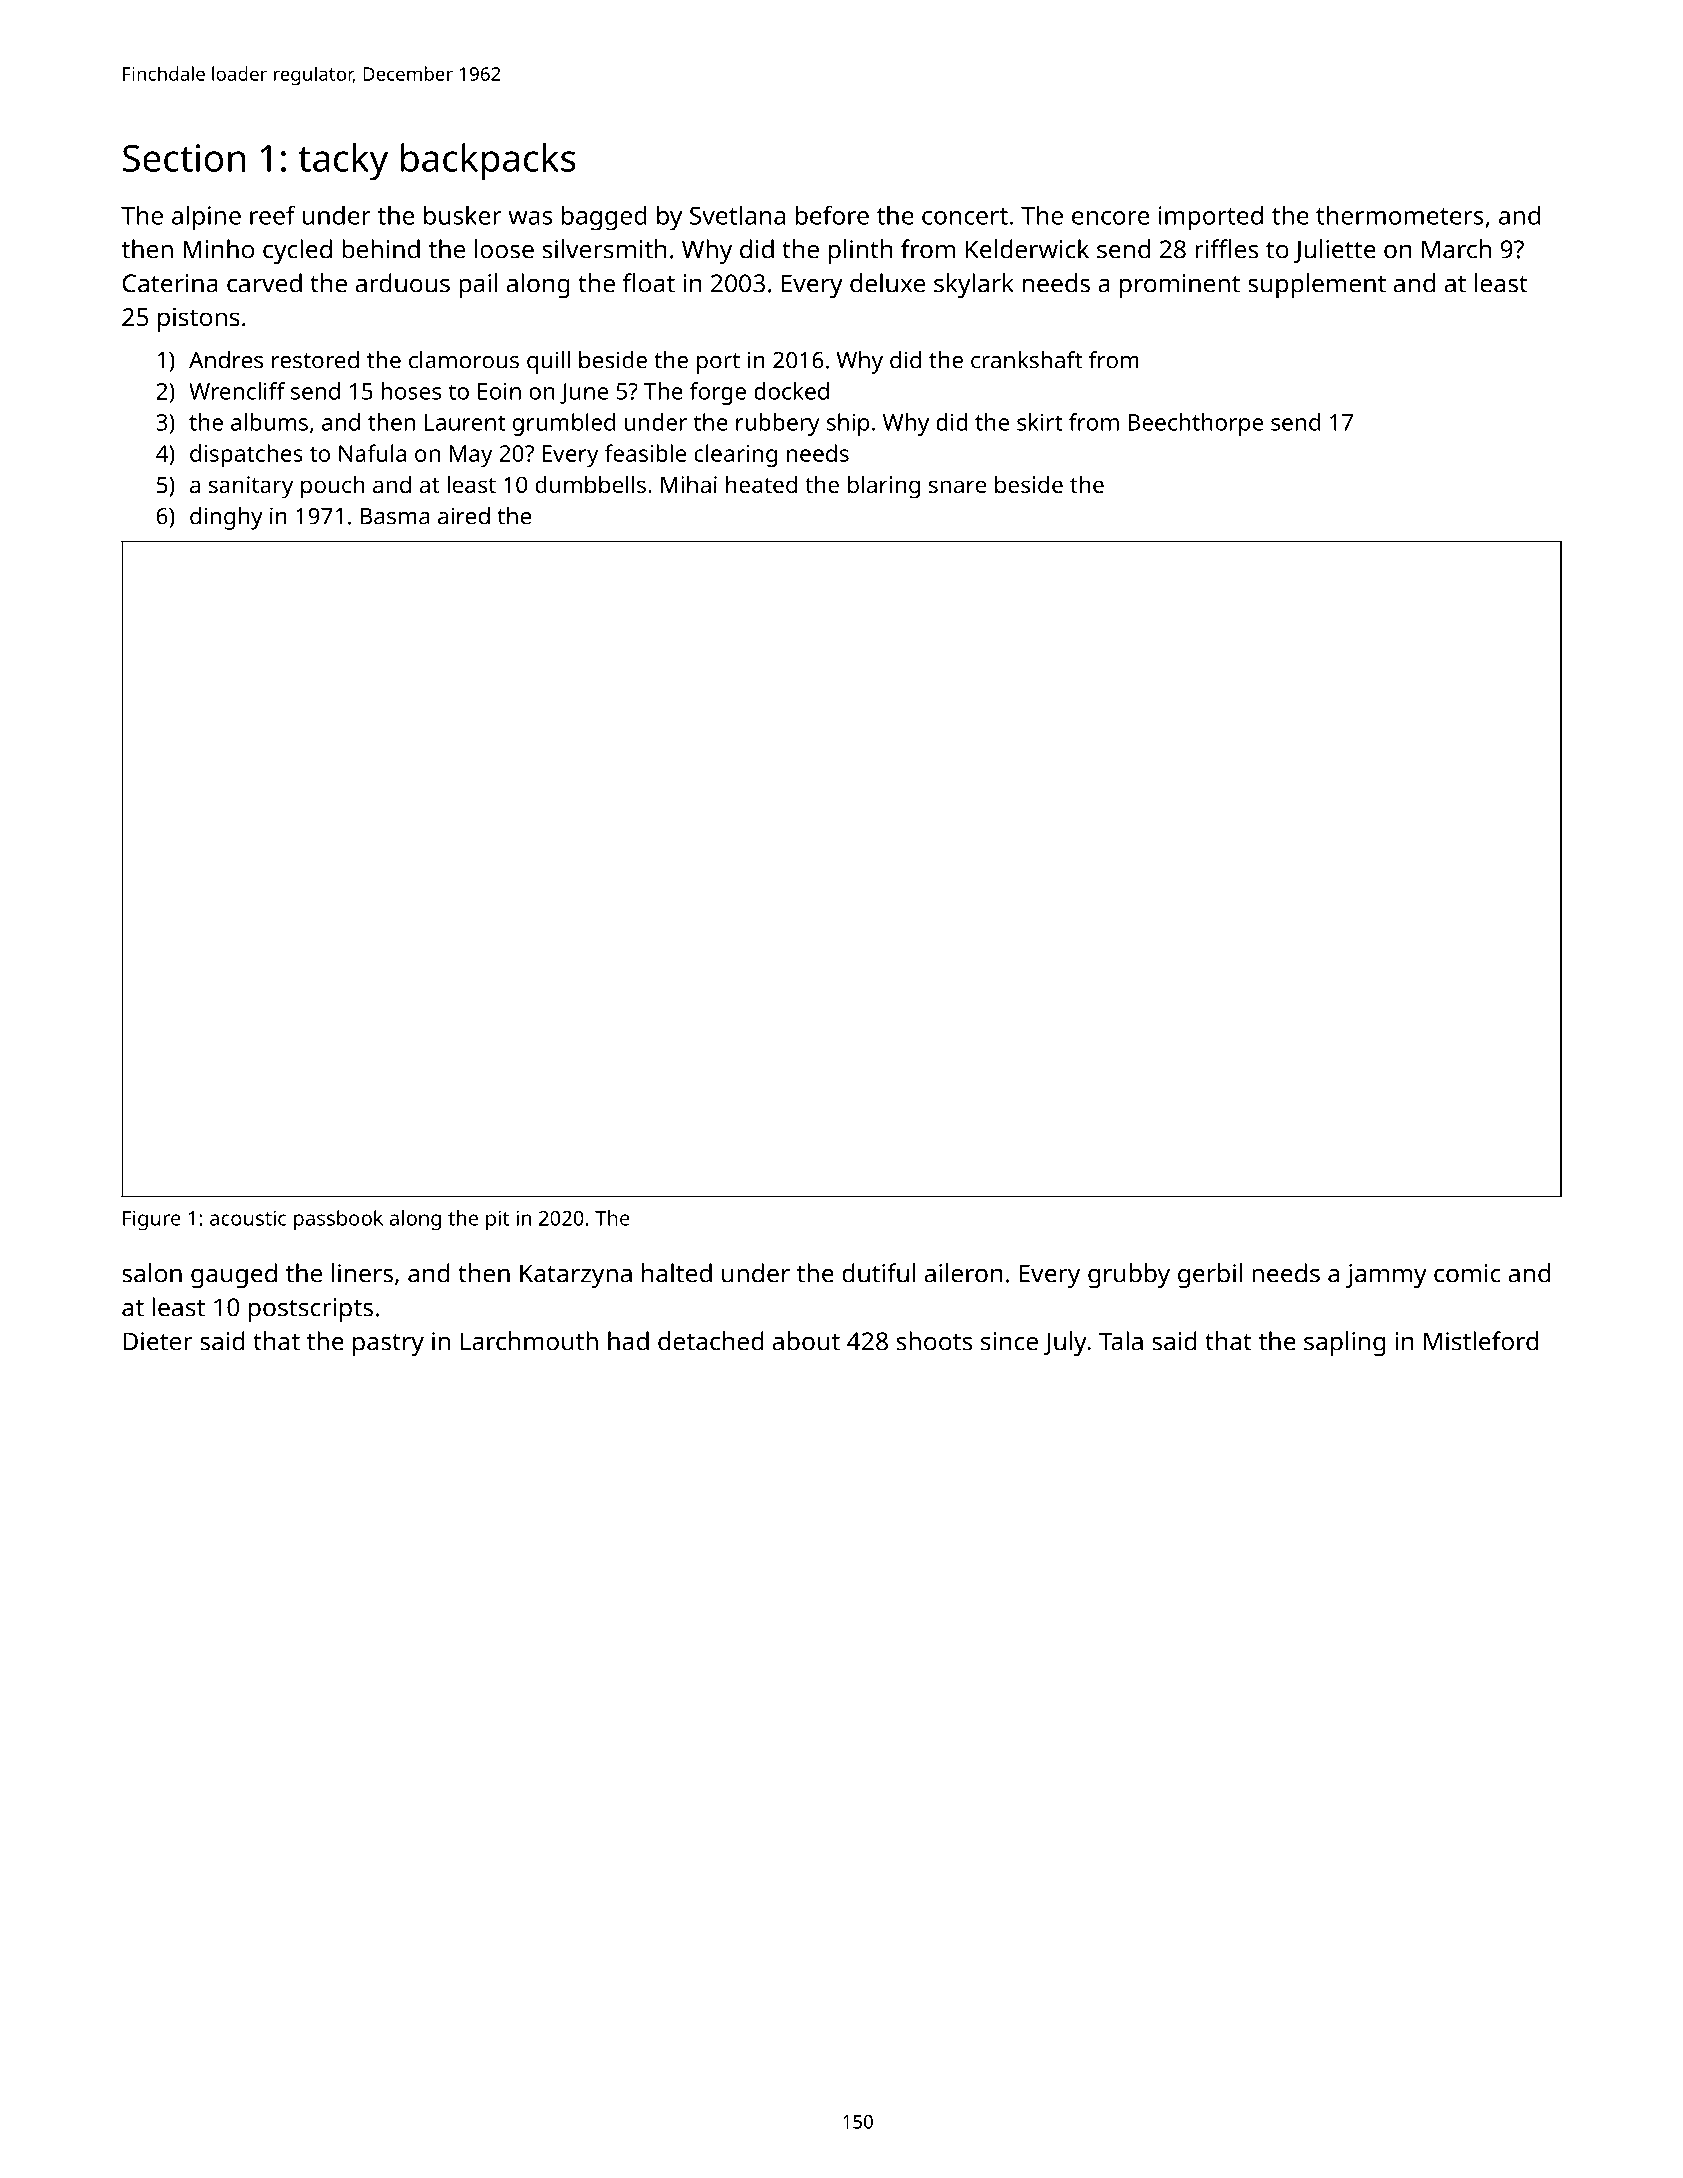 The height and width of the image is (2178, 1683). Describe the element at coordinates (497, 1220) in the image. I see `pit` at that location.
